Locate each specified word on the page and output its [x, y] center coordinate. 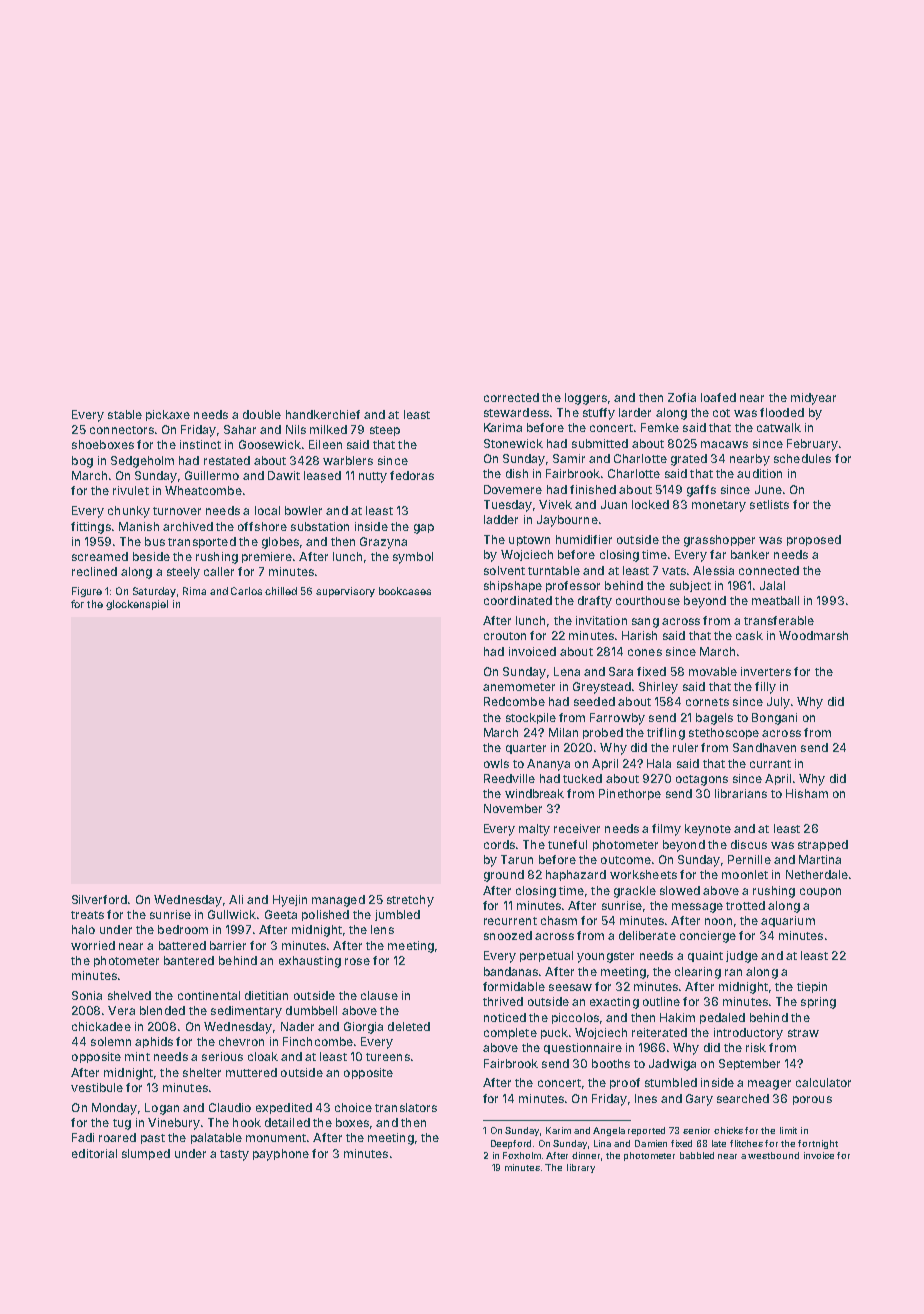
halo [83, 929]
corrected [511, 397]
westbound [773, 1155]
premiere [267, 557]
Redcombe [514, 701]
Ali [236, 899]
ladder [501, 519]
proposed [814, 540]
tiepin [812, 987]
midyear [813, 399]
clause [379, 995]
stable [125, 414]
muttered [251, 1072]
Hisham [807, 793]
